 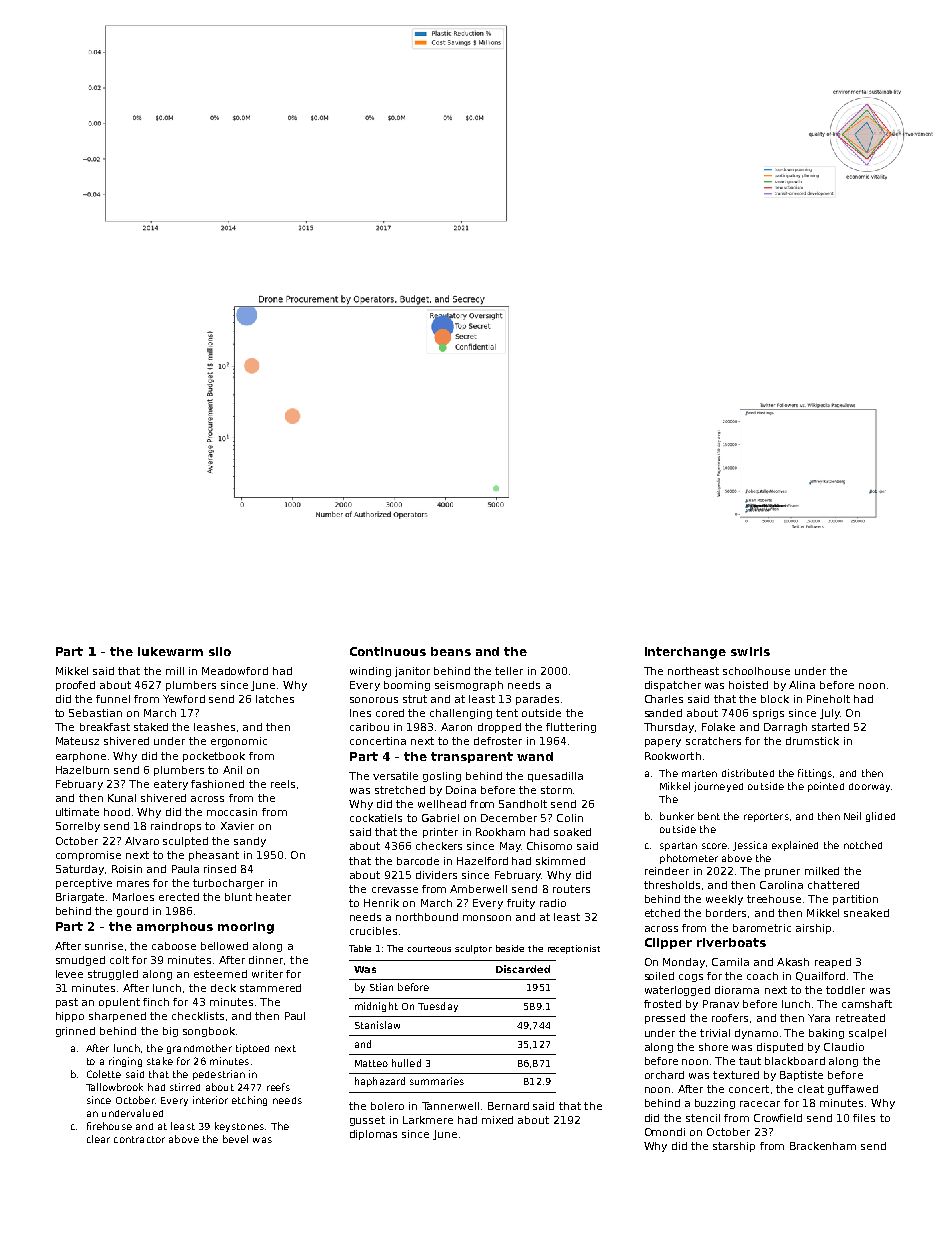 I want to click on ultimate, so click(x=77, y=812).
